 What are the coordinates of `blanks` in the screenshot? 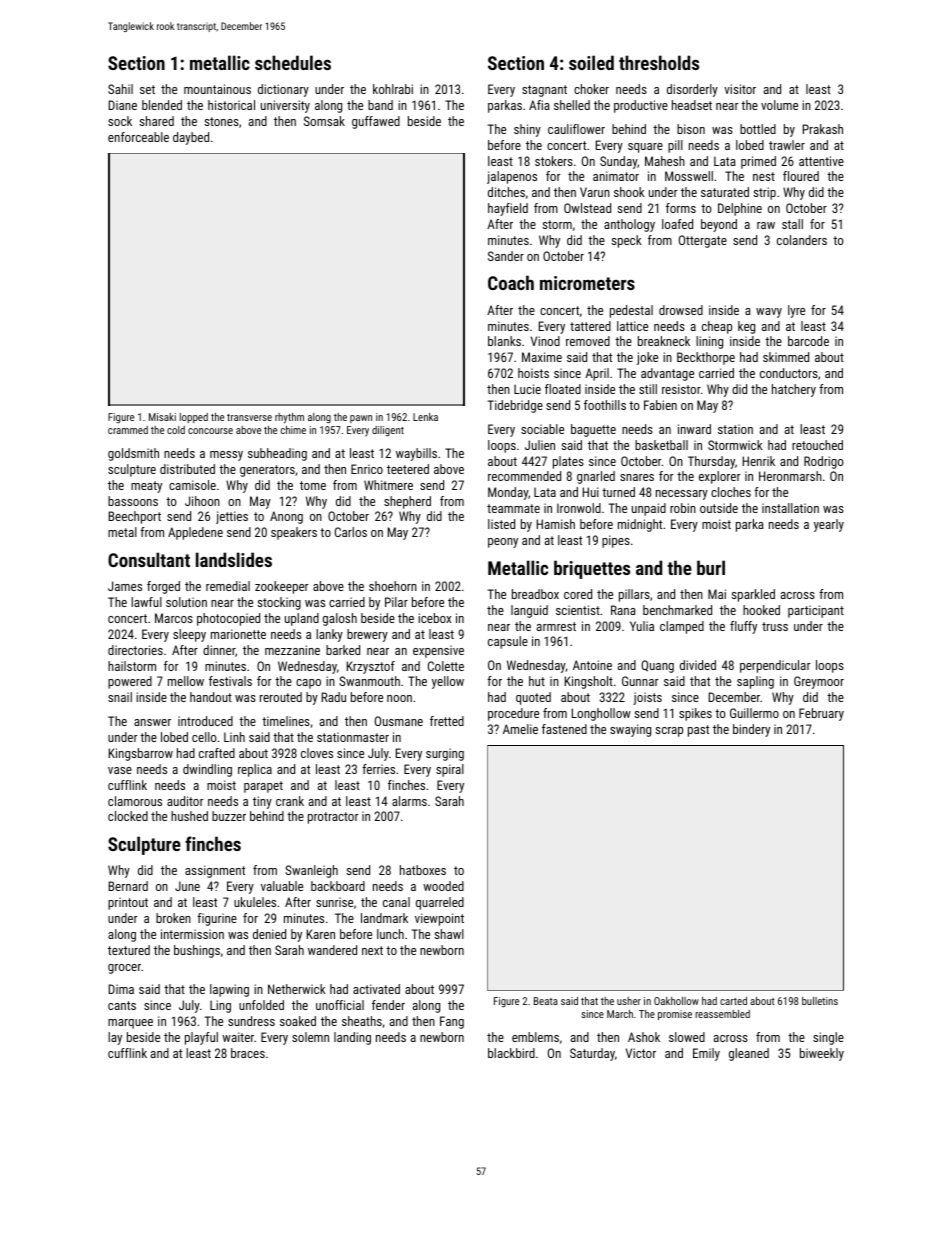 It's located at (504, 341).
